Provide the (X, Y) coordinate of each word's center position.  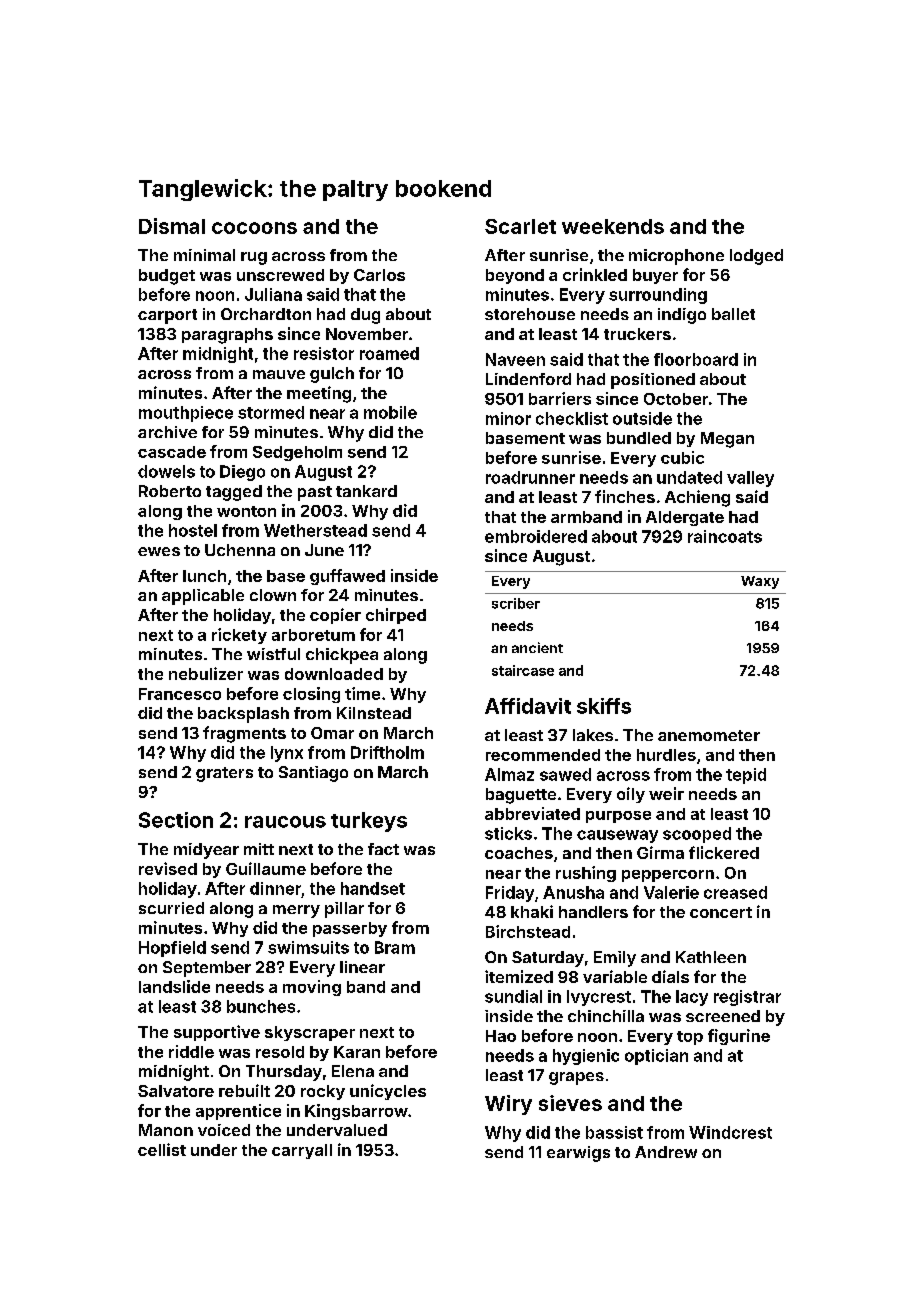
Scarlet (520, 226)
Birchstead (528, 931)
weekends (613, 226)
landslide (174, 986)
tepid (746, 776)
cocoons (254, 228)
